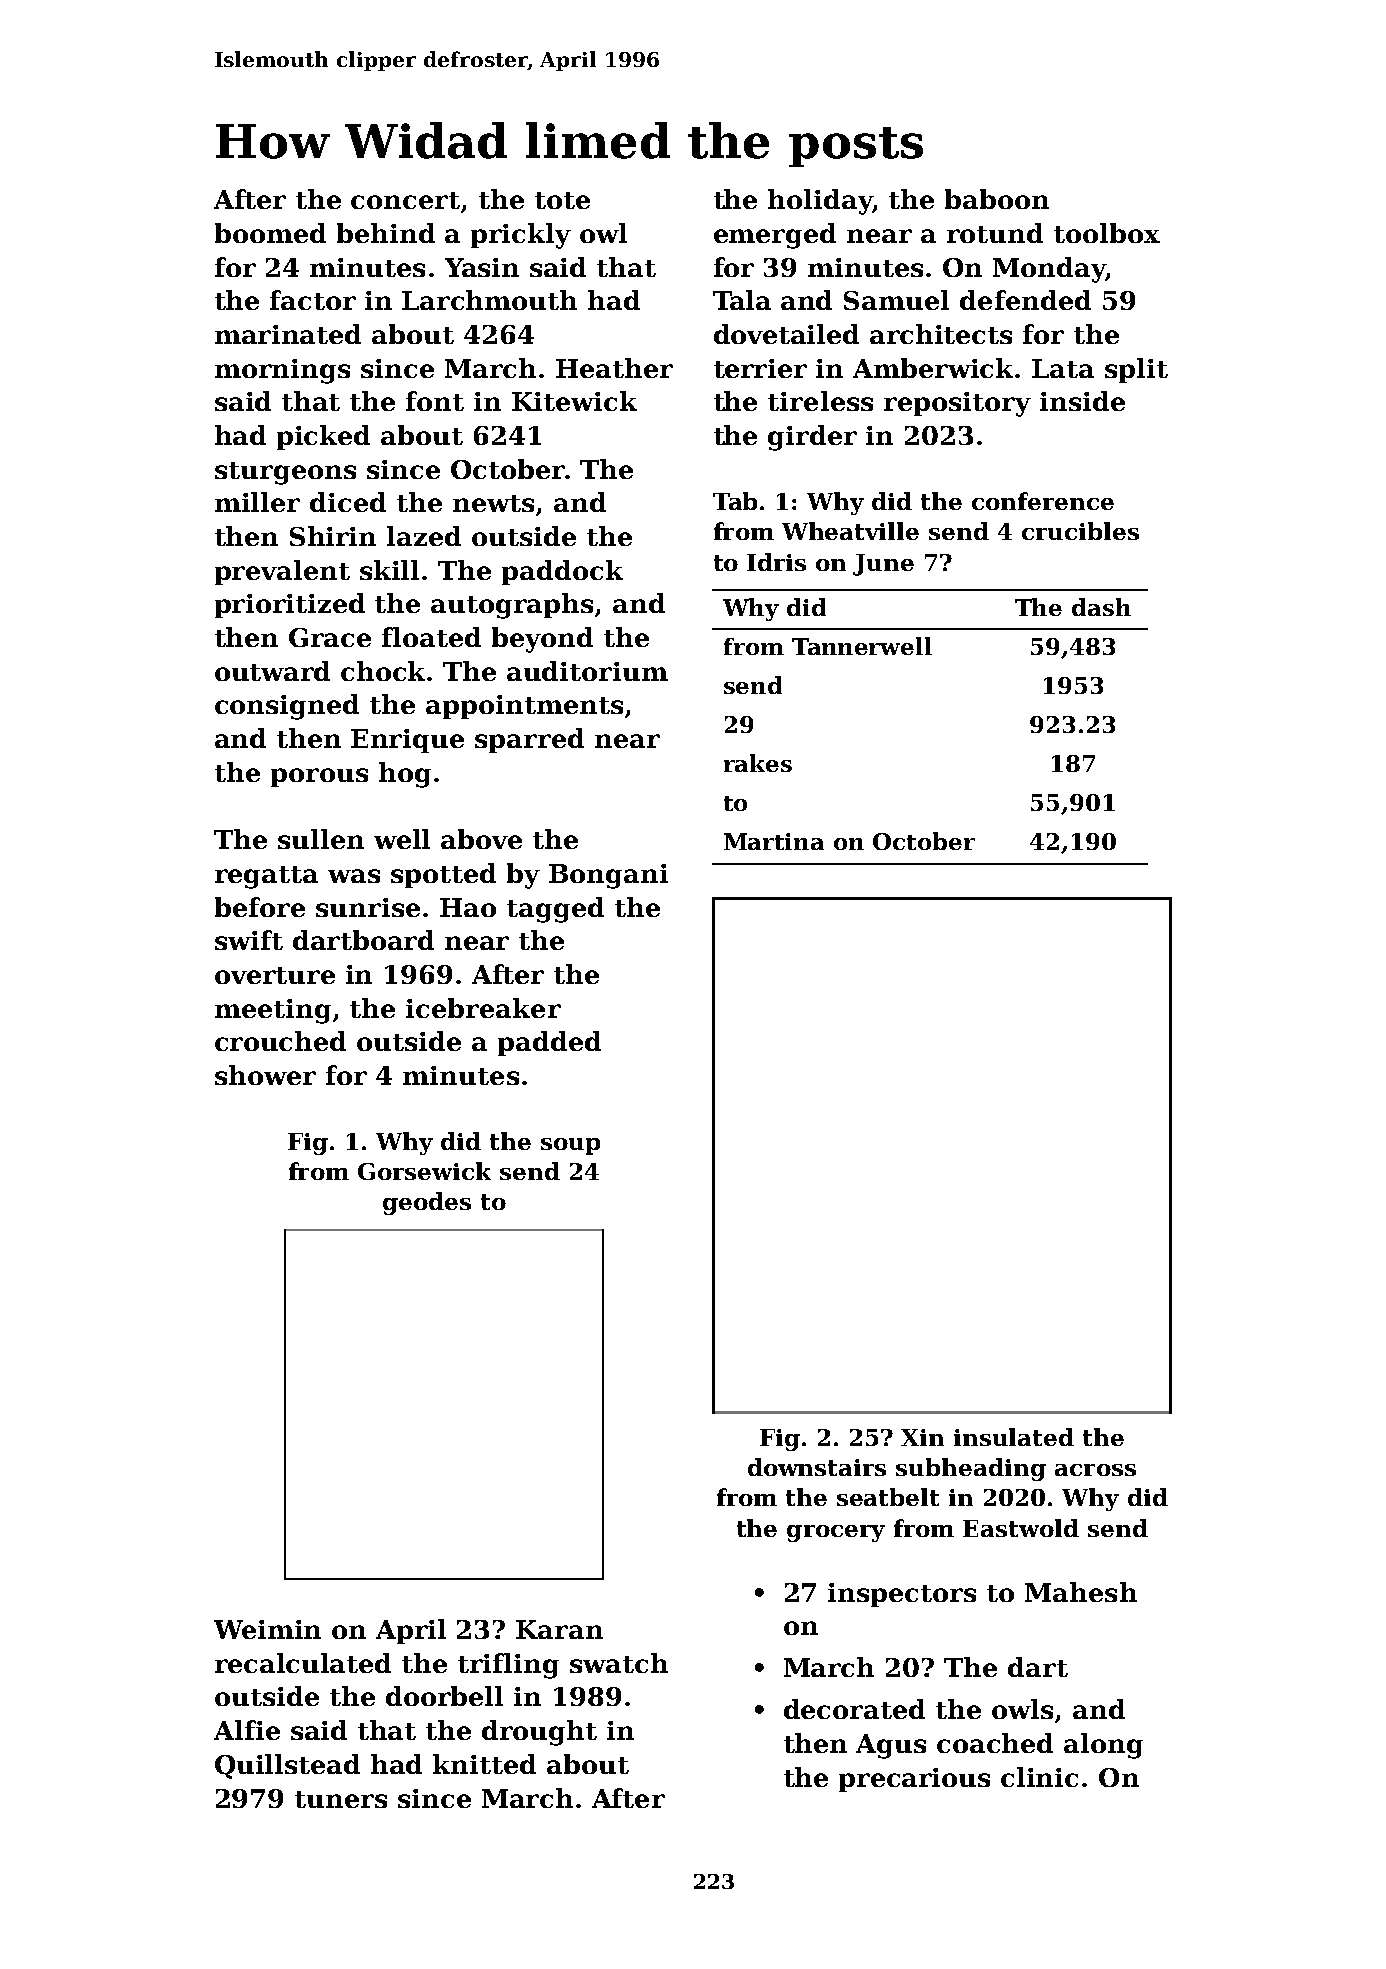 The width and height of the image is (1386, 1969). What do you see at coordinates (562, 200) in the image?
I see `tote` at bounding box center [562, 200].
